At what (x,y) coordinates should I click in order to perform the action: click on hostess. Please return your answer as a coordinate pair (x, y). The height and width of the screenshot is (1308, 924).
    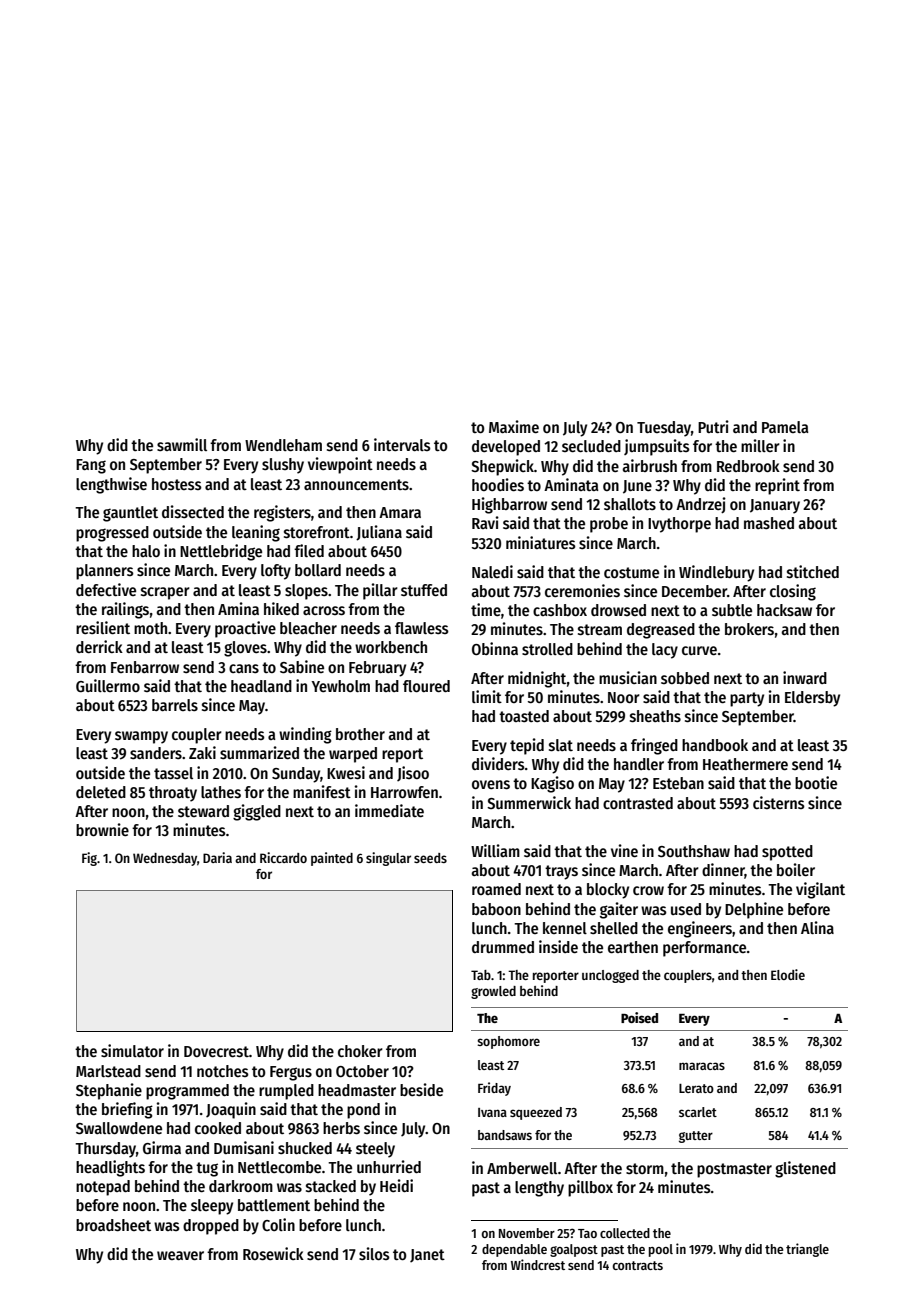
    Looking at the image, I should click on (177, 484).
